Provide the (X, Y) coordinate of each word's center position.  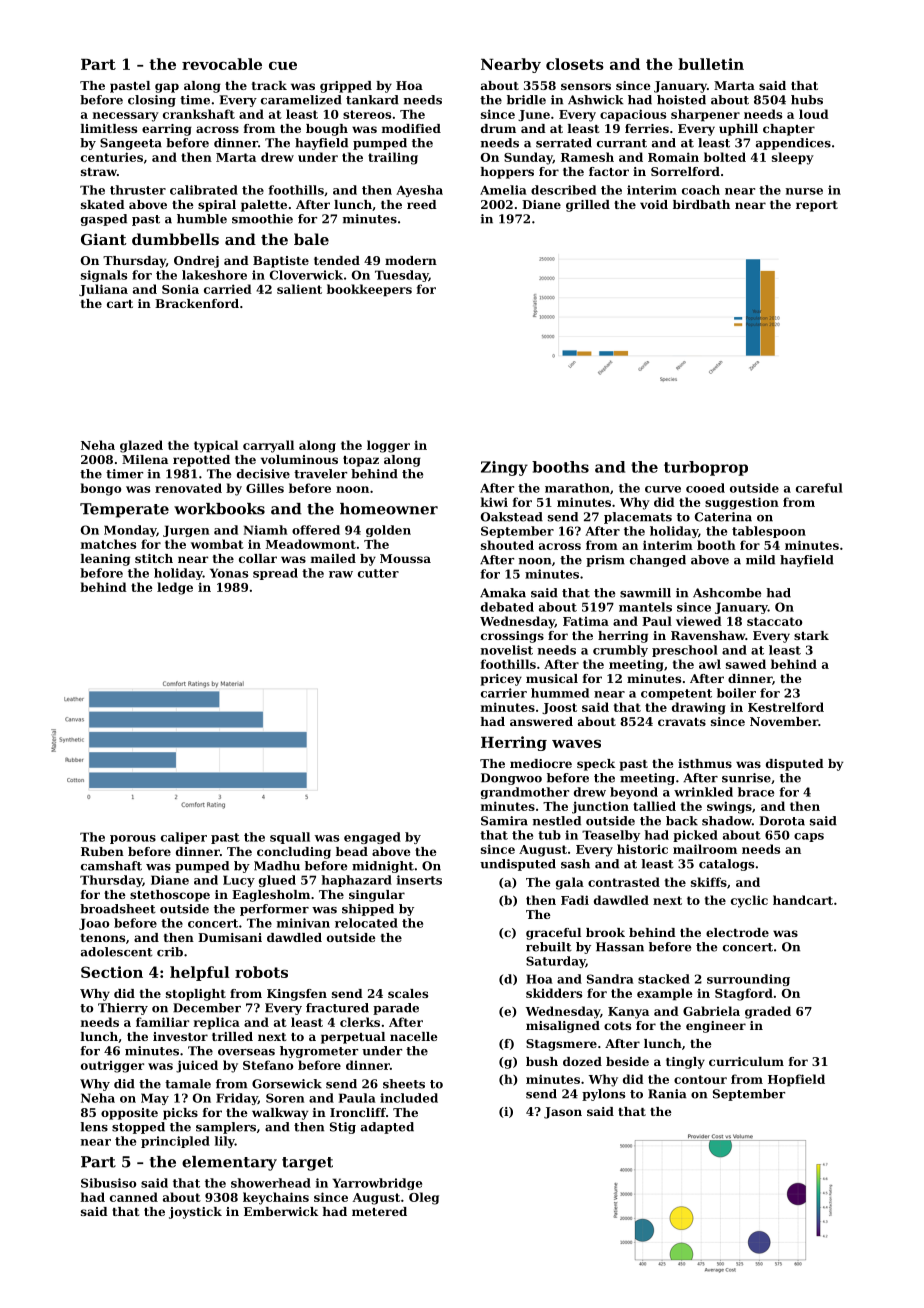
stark (811, 635)
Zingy (504, 468)
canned (134, 1197)
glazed (141, 446)
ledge (175, 588)
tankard (372, 100)
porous (133, 839)
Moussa (405, 558)
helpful (200, 973)
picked (695, 836)
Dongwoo (511, 779)
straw (99, 172)
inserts (419, 880)
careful (819, 488)
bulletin (711, 64)
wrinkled (703, 792)
